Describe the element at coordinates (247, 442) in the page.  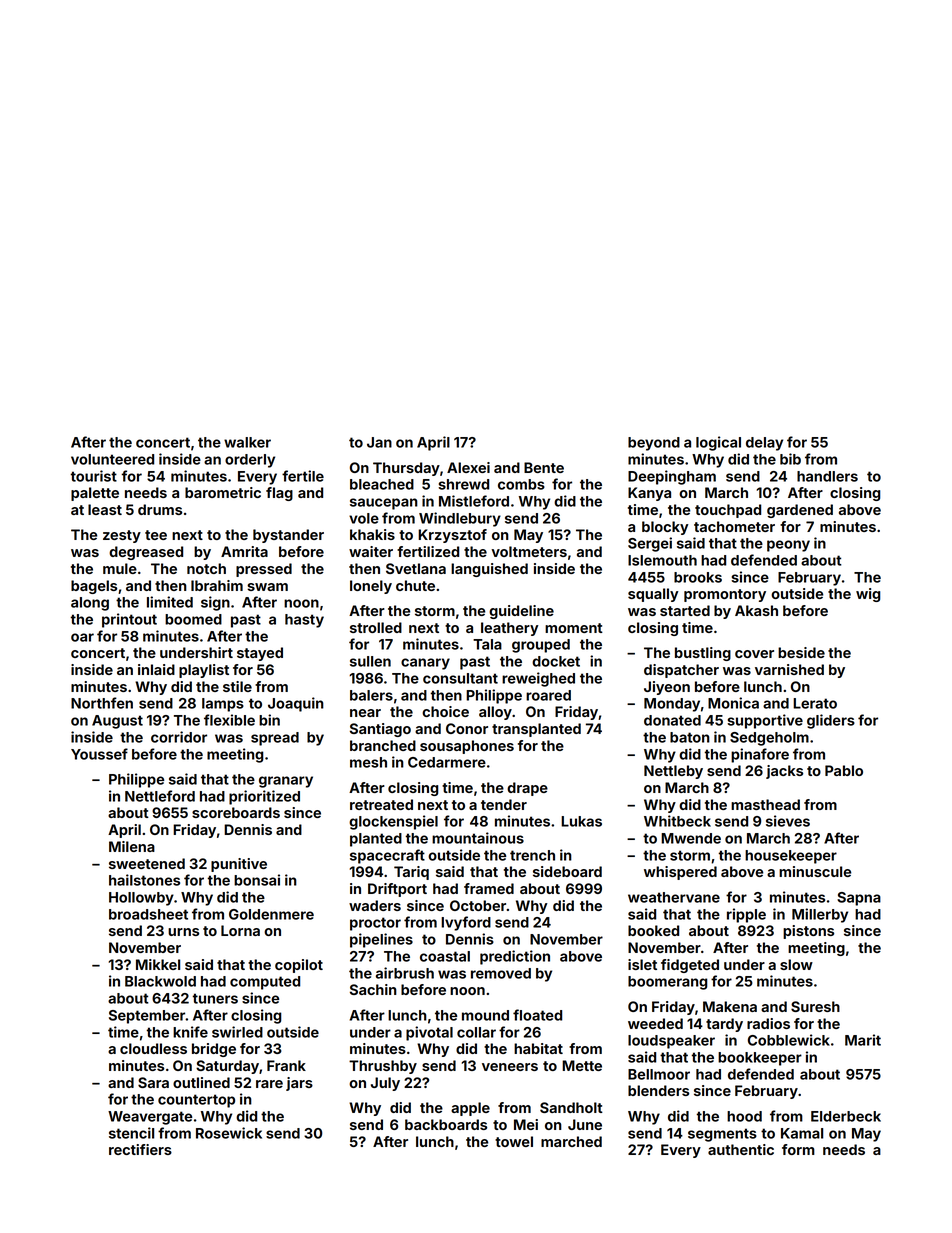
I see `walker` at that location.
